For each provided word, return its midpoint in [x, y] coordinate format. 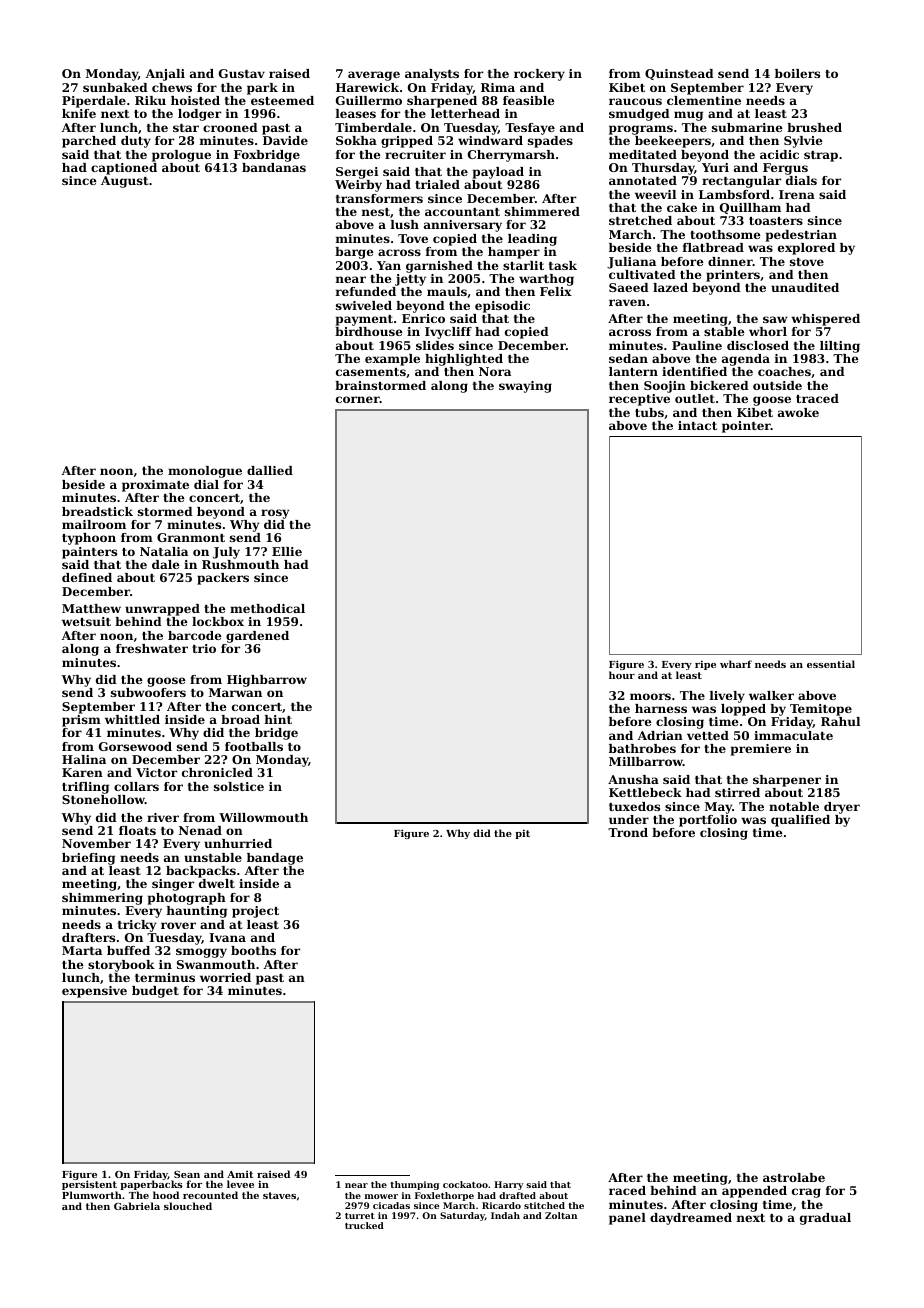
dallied [270, 470]
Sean [187, 1174]
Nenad [200, 830]
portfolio [708, 821]
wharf [736, 664]
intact [697, 425]
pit [522, 834]
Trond [628, 832]
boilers [797, 73]
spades [550, 142]
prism [81, 721]
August [124, 182]
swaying [525, 387]
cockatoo [465, 1184]
